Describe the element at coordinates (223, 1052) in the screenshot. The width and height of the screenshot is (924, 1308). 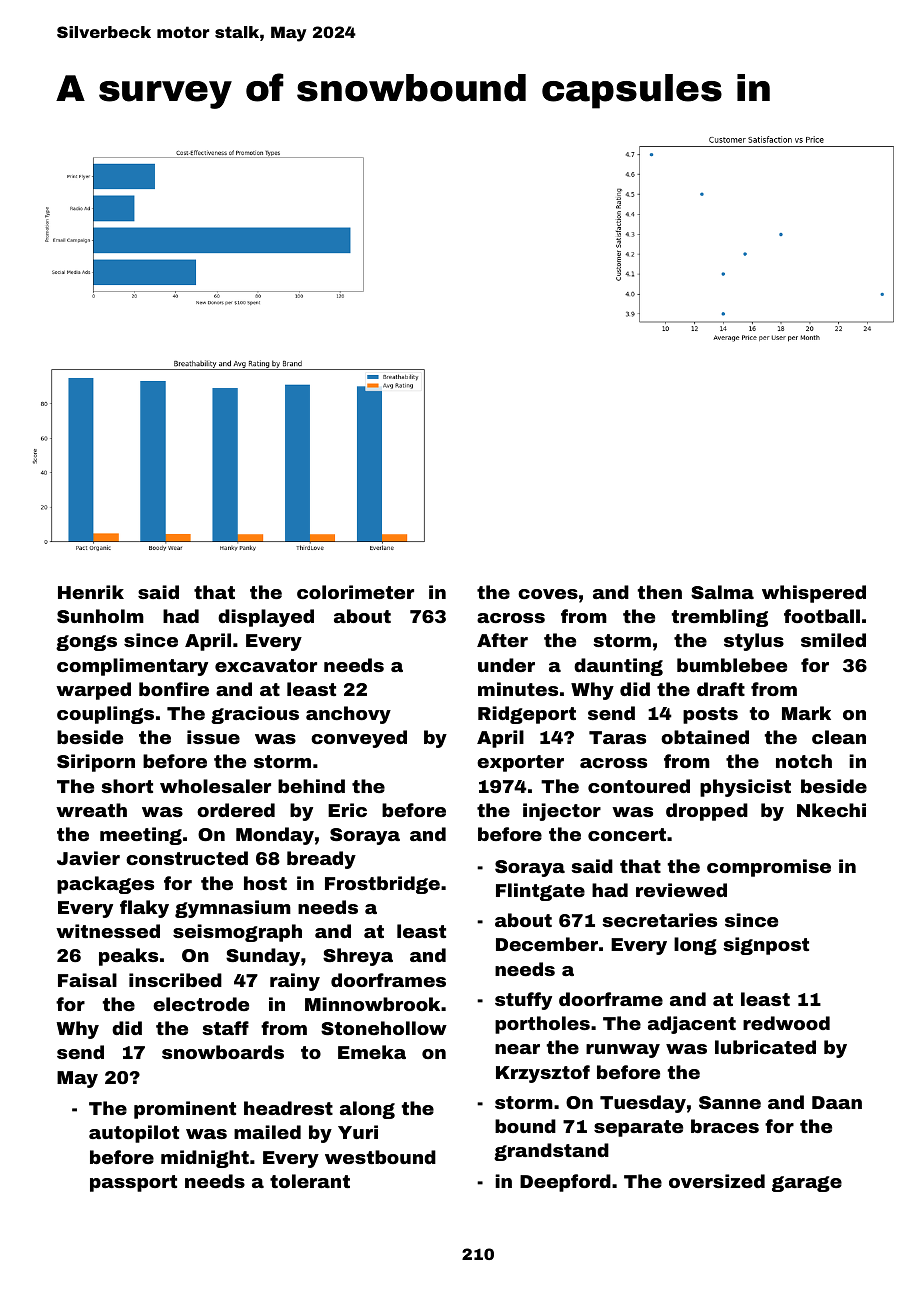
I see `snowboards` at that location.
